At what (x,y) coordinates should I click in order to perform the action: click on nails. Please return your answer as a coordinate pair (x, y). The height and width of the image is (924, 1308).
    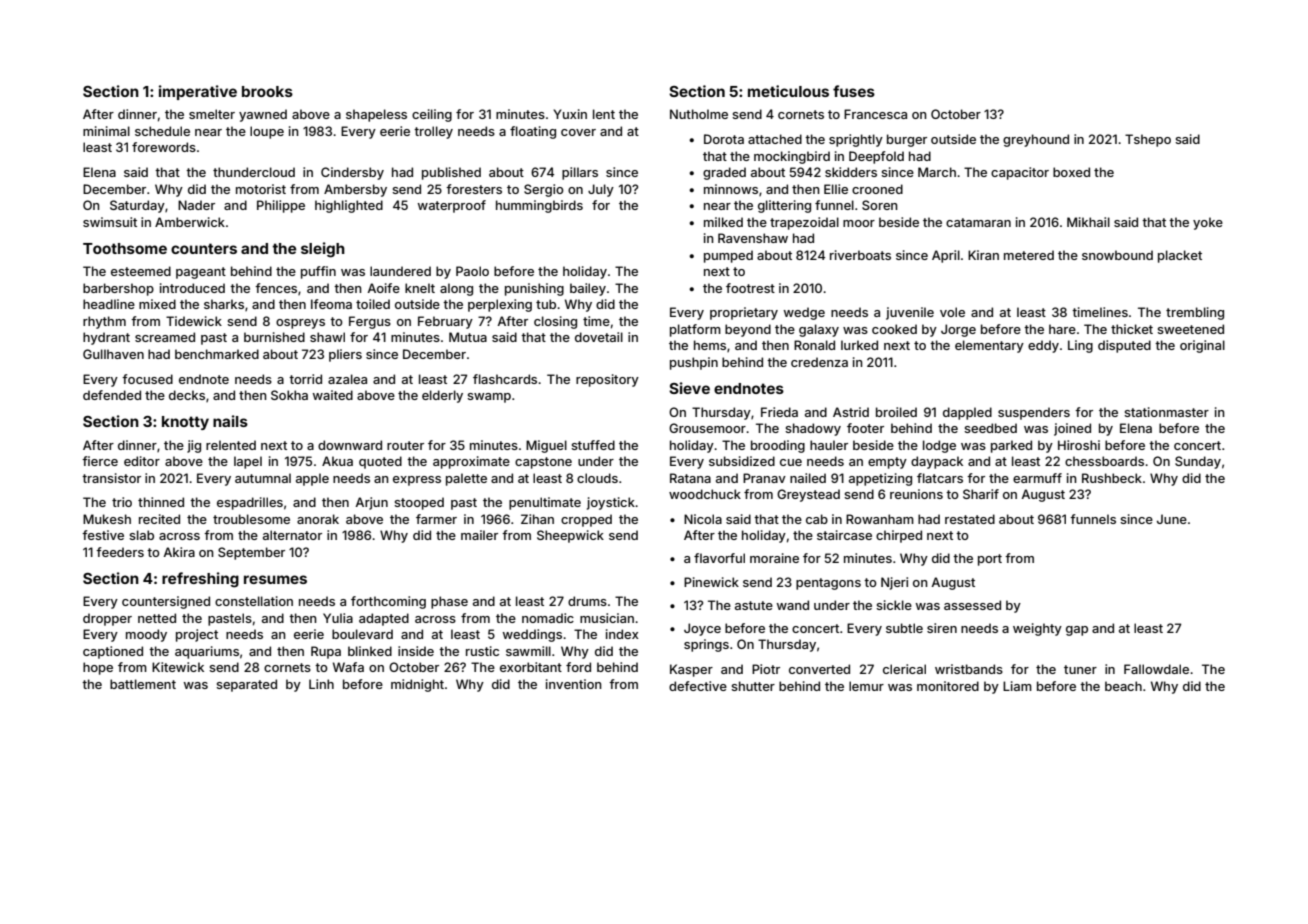
    Looking at the image, I should click on (230, 421).
